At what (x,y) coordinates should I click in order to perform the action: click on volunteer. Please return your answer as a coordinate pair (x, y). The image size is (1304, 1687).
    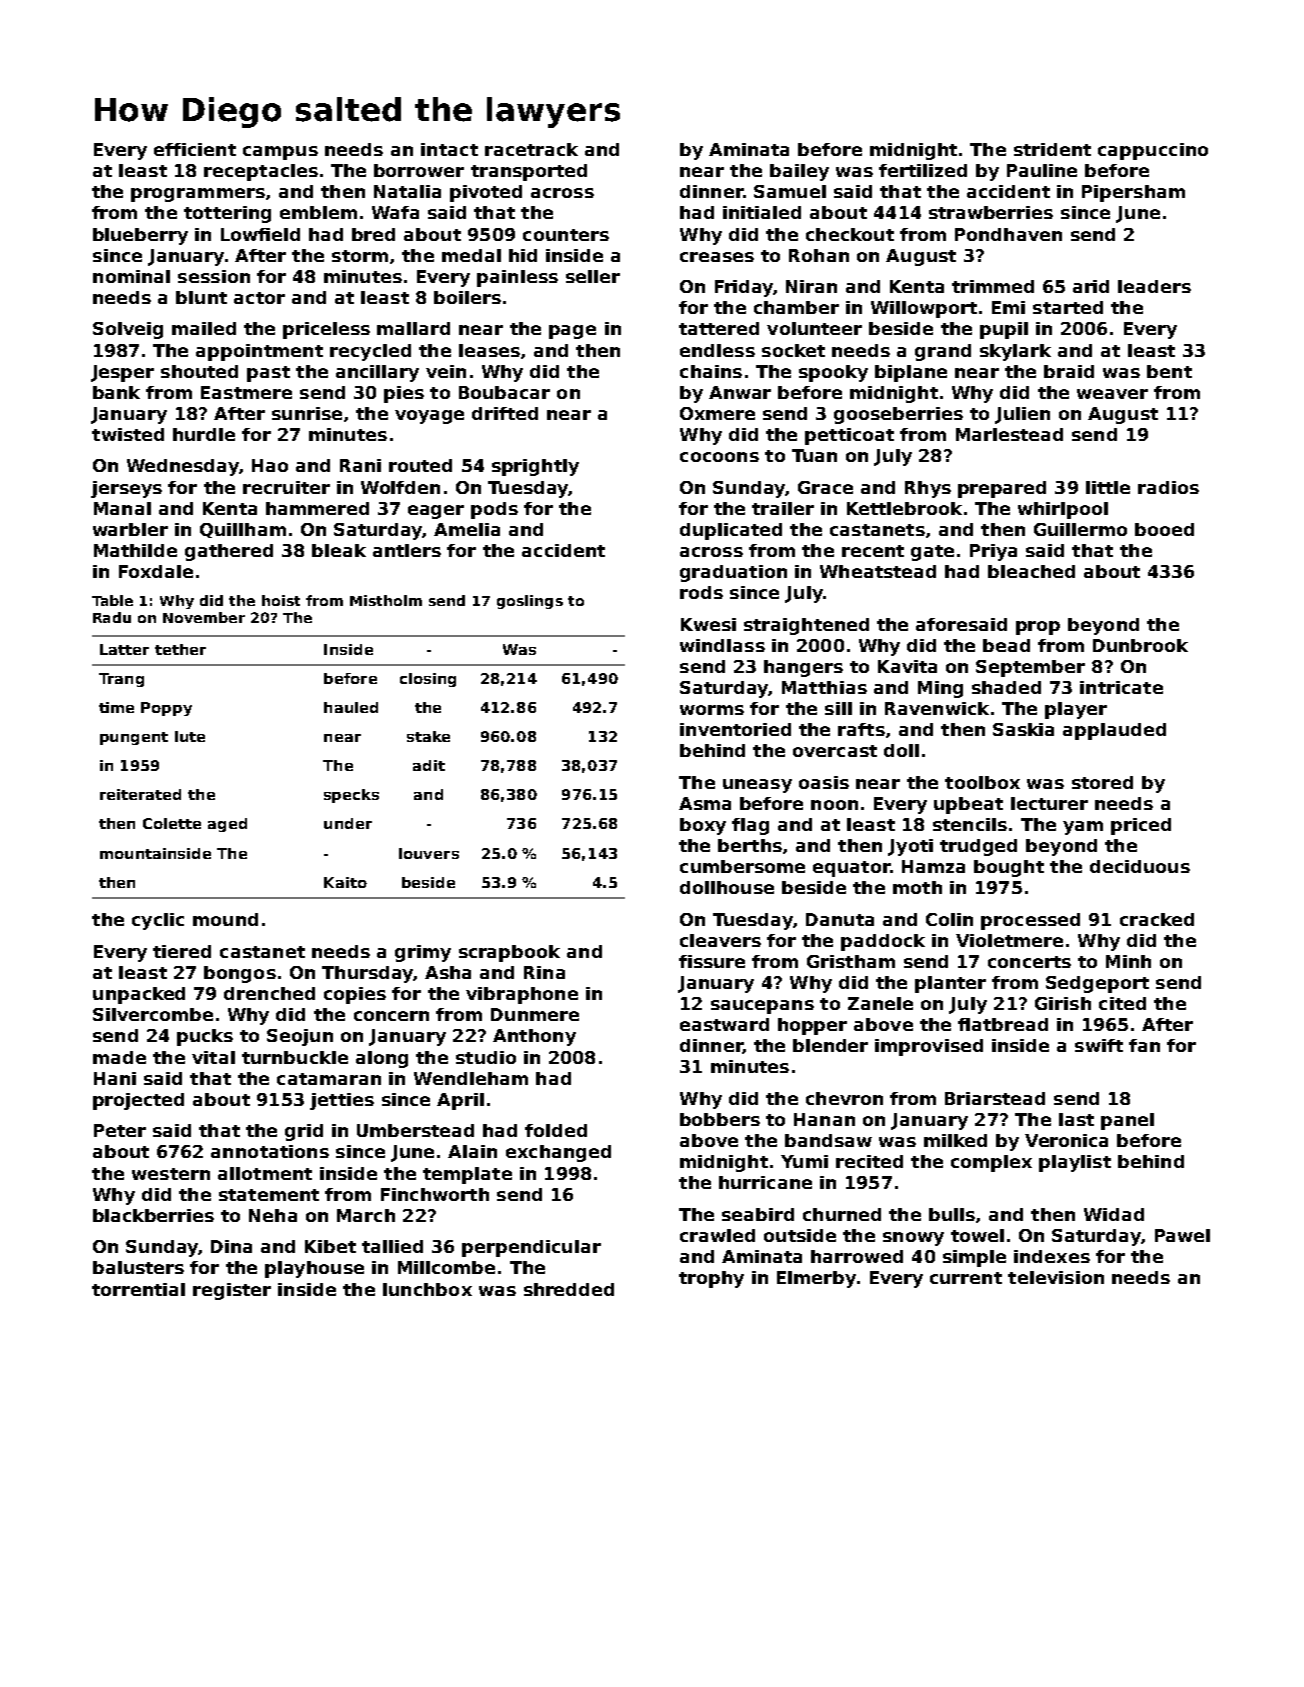
    Looking at the image, I should click on (814, 328).
